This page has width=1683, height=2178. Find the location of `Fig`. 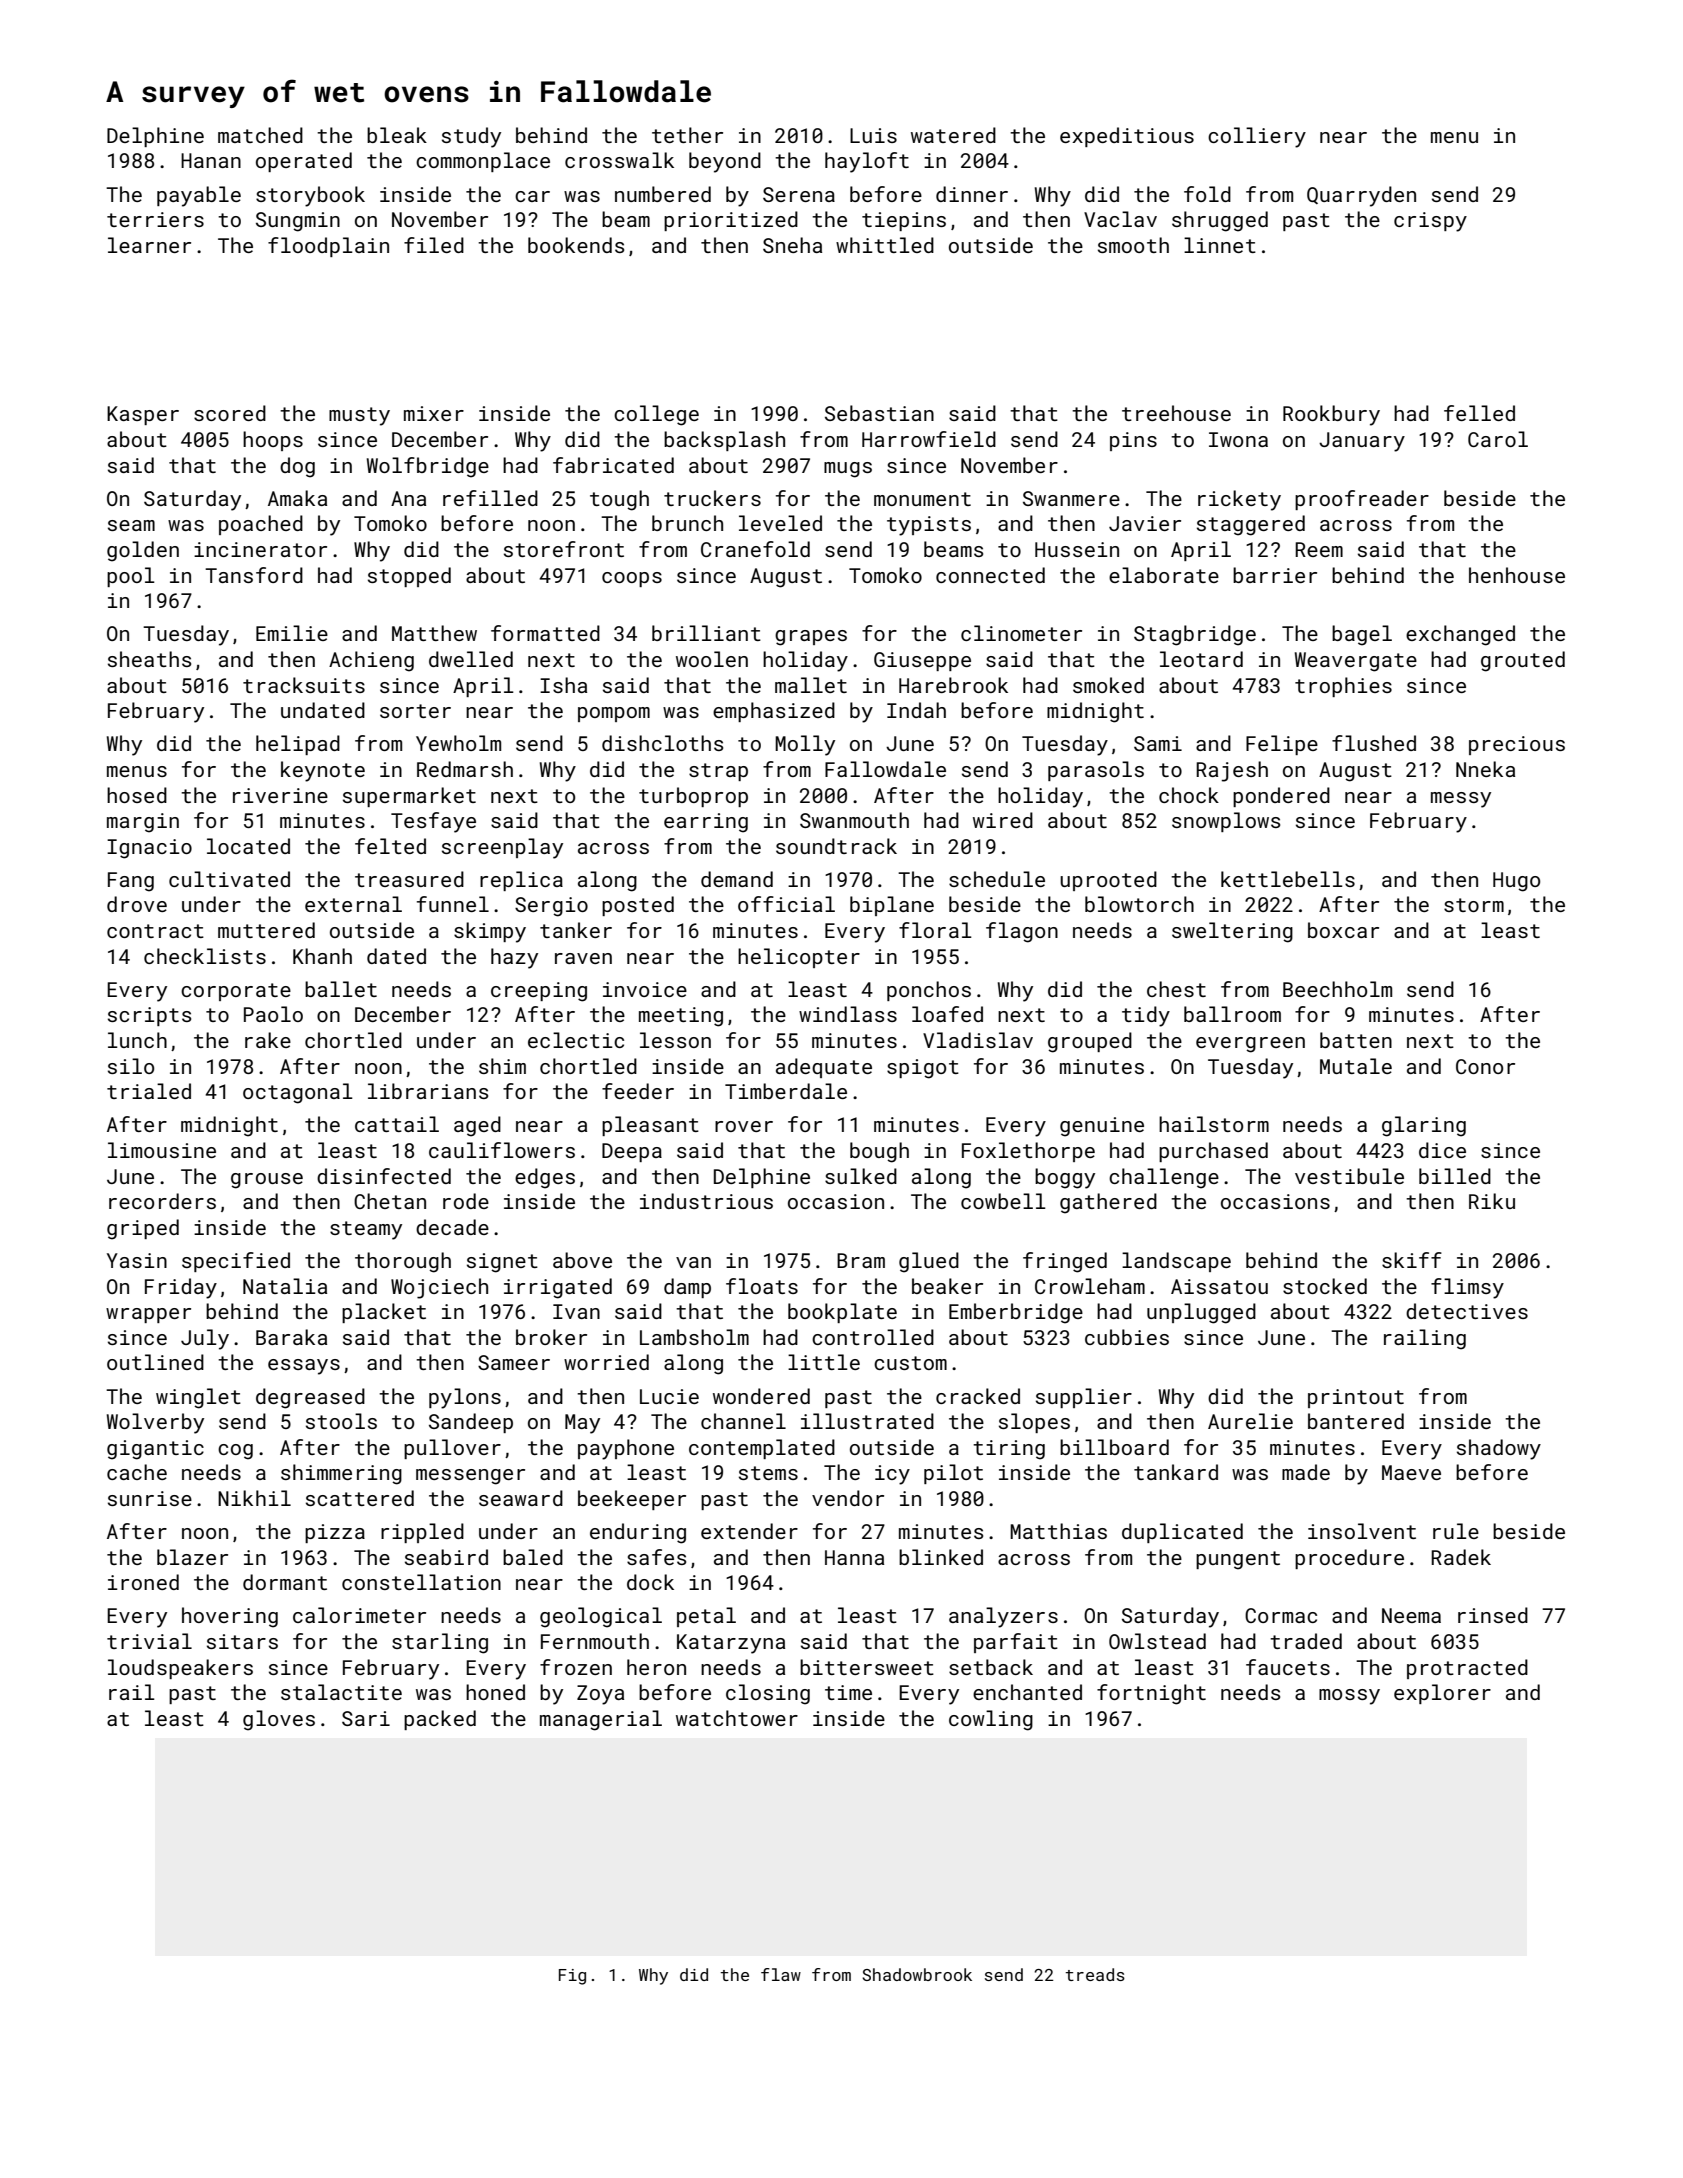

Fig is located at coordinates (572, 1977).
